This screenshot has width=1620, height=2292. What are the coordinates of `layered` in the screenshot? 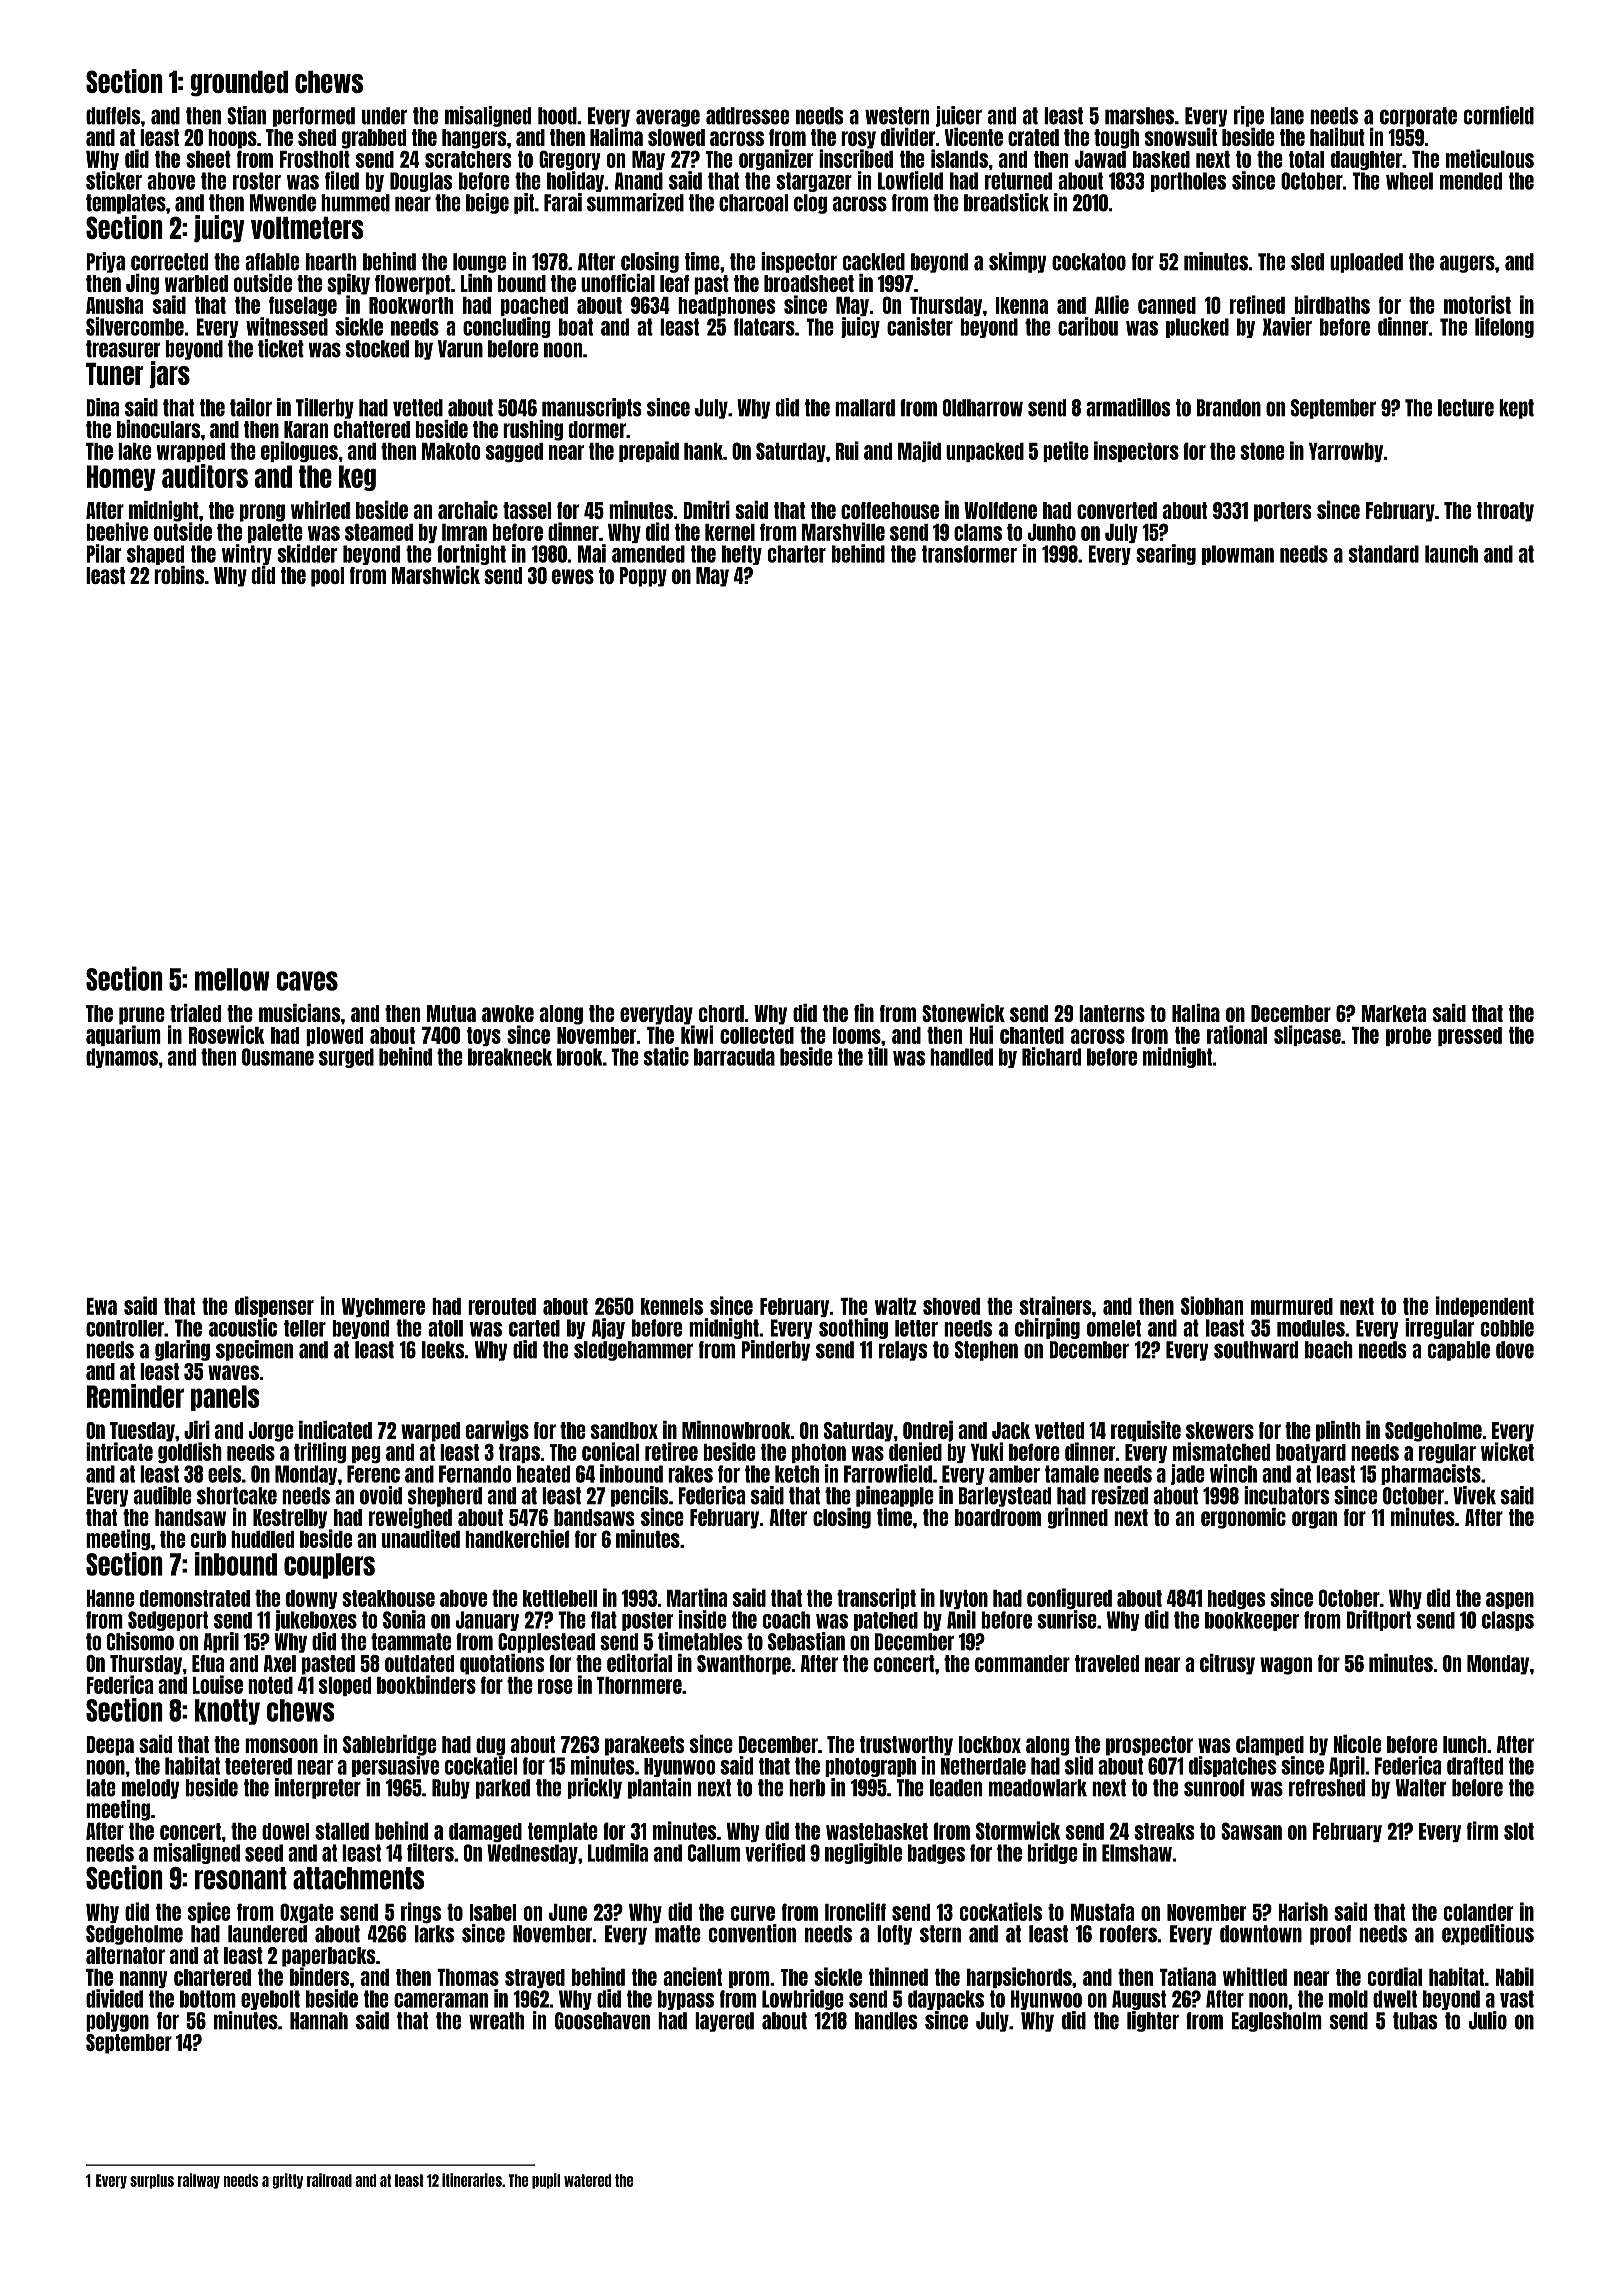 It's located at (724, 2022).
